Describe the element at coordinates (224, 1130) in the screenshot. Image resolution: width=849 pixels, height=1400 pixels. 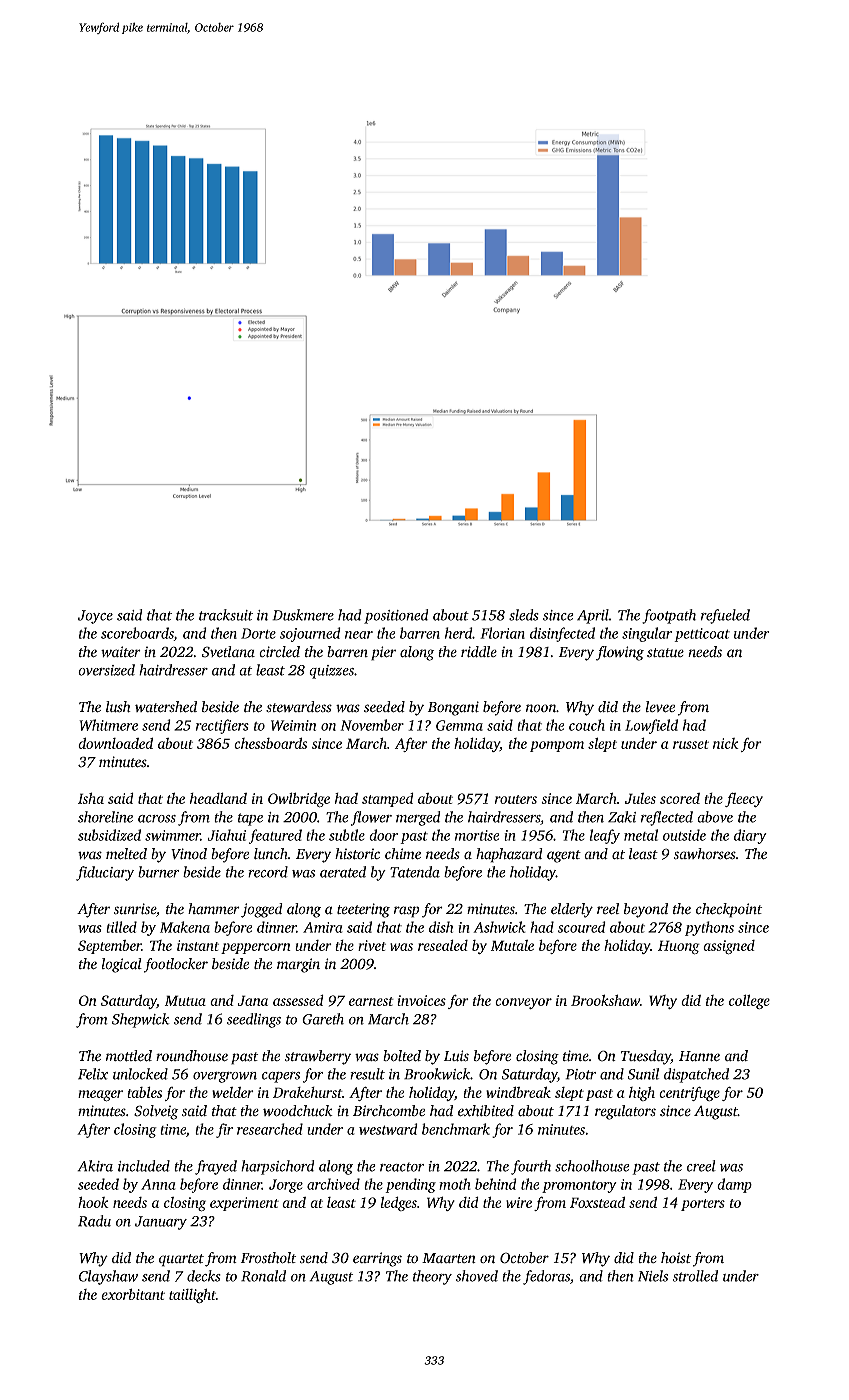
I see `fir` at that location.
